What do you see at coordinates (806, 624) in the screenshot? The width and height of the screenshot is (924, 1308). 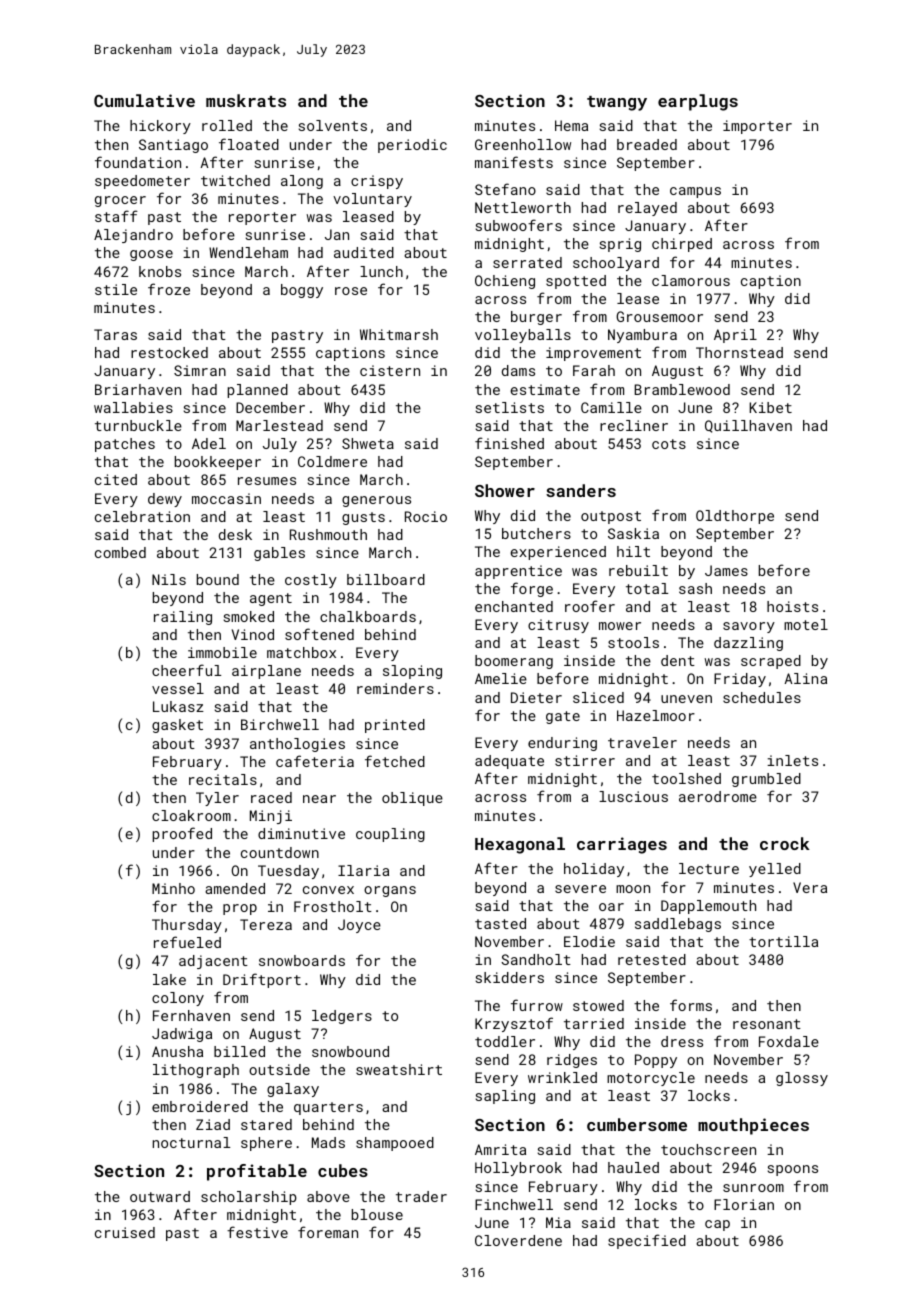 I see `motel` at bounding box center [806, 624].
